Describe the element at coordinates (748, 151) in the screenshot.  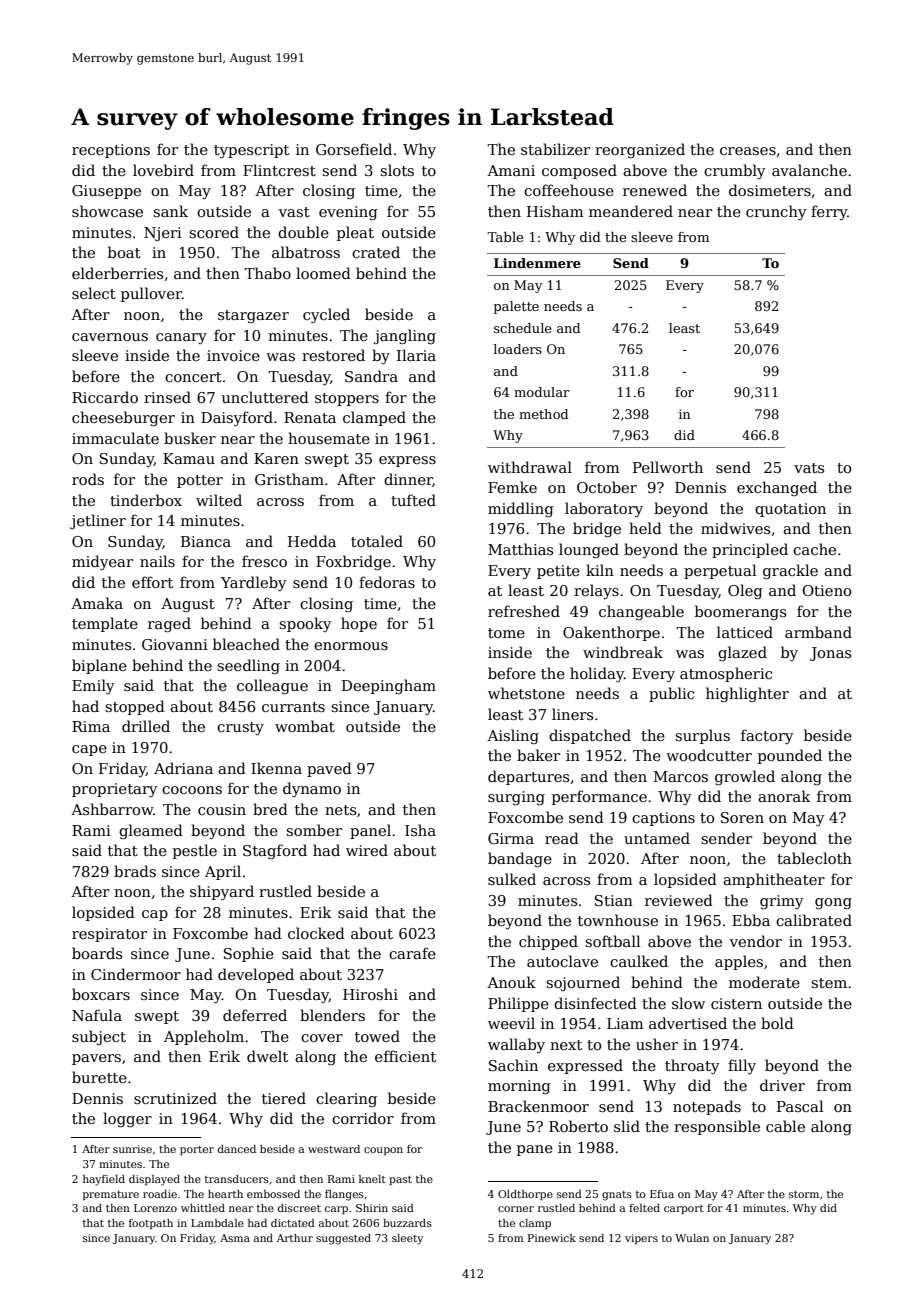
I see `creases` at that location.
